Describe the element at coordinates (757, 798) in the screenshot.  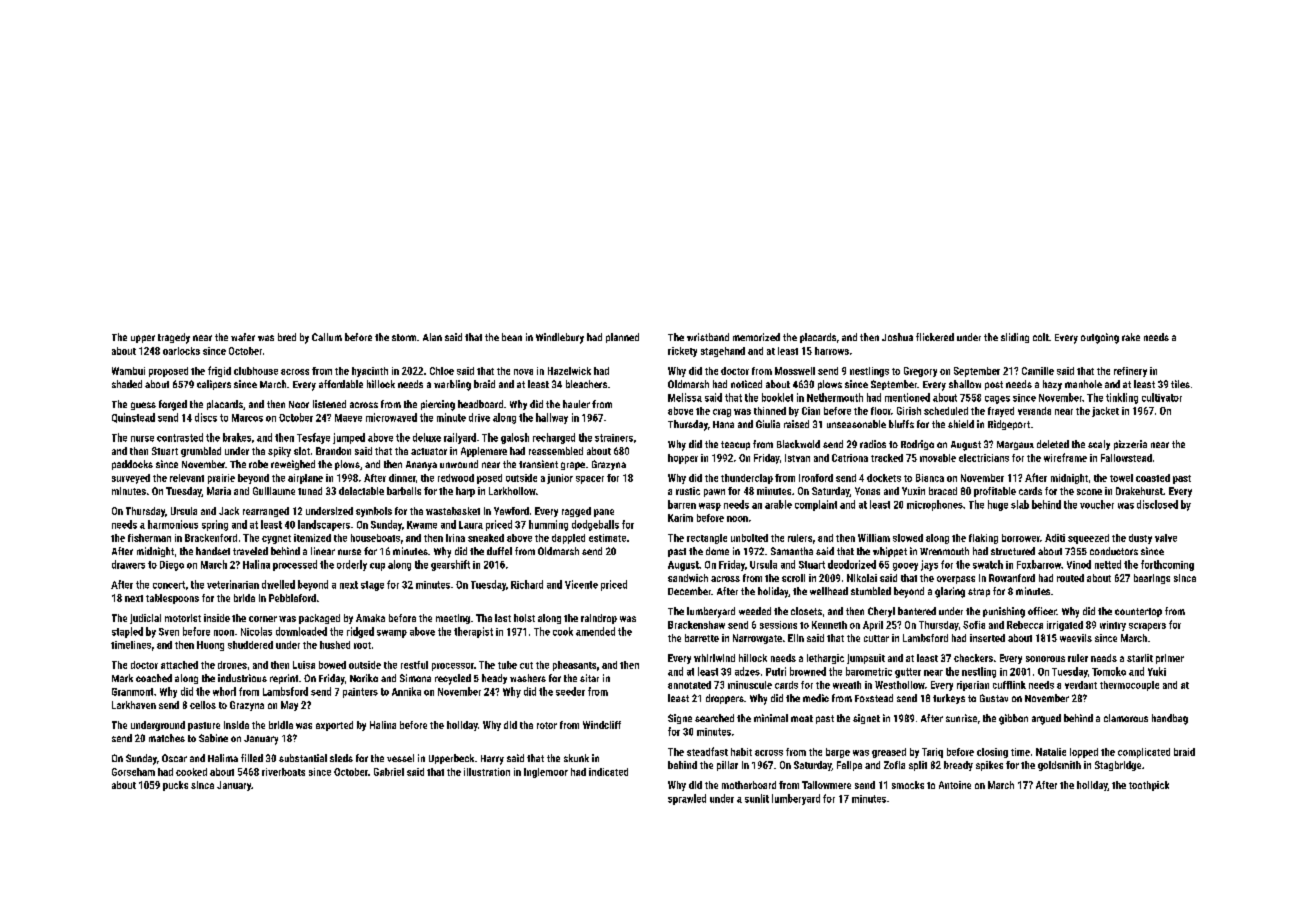
I see `sunlit` at that location.
